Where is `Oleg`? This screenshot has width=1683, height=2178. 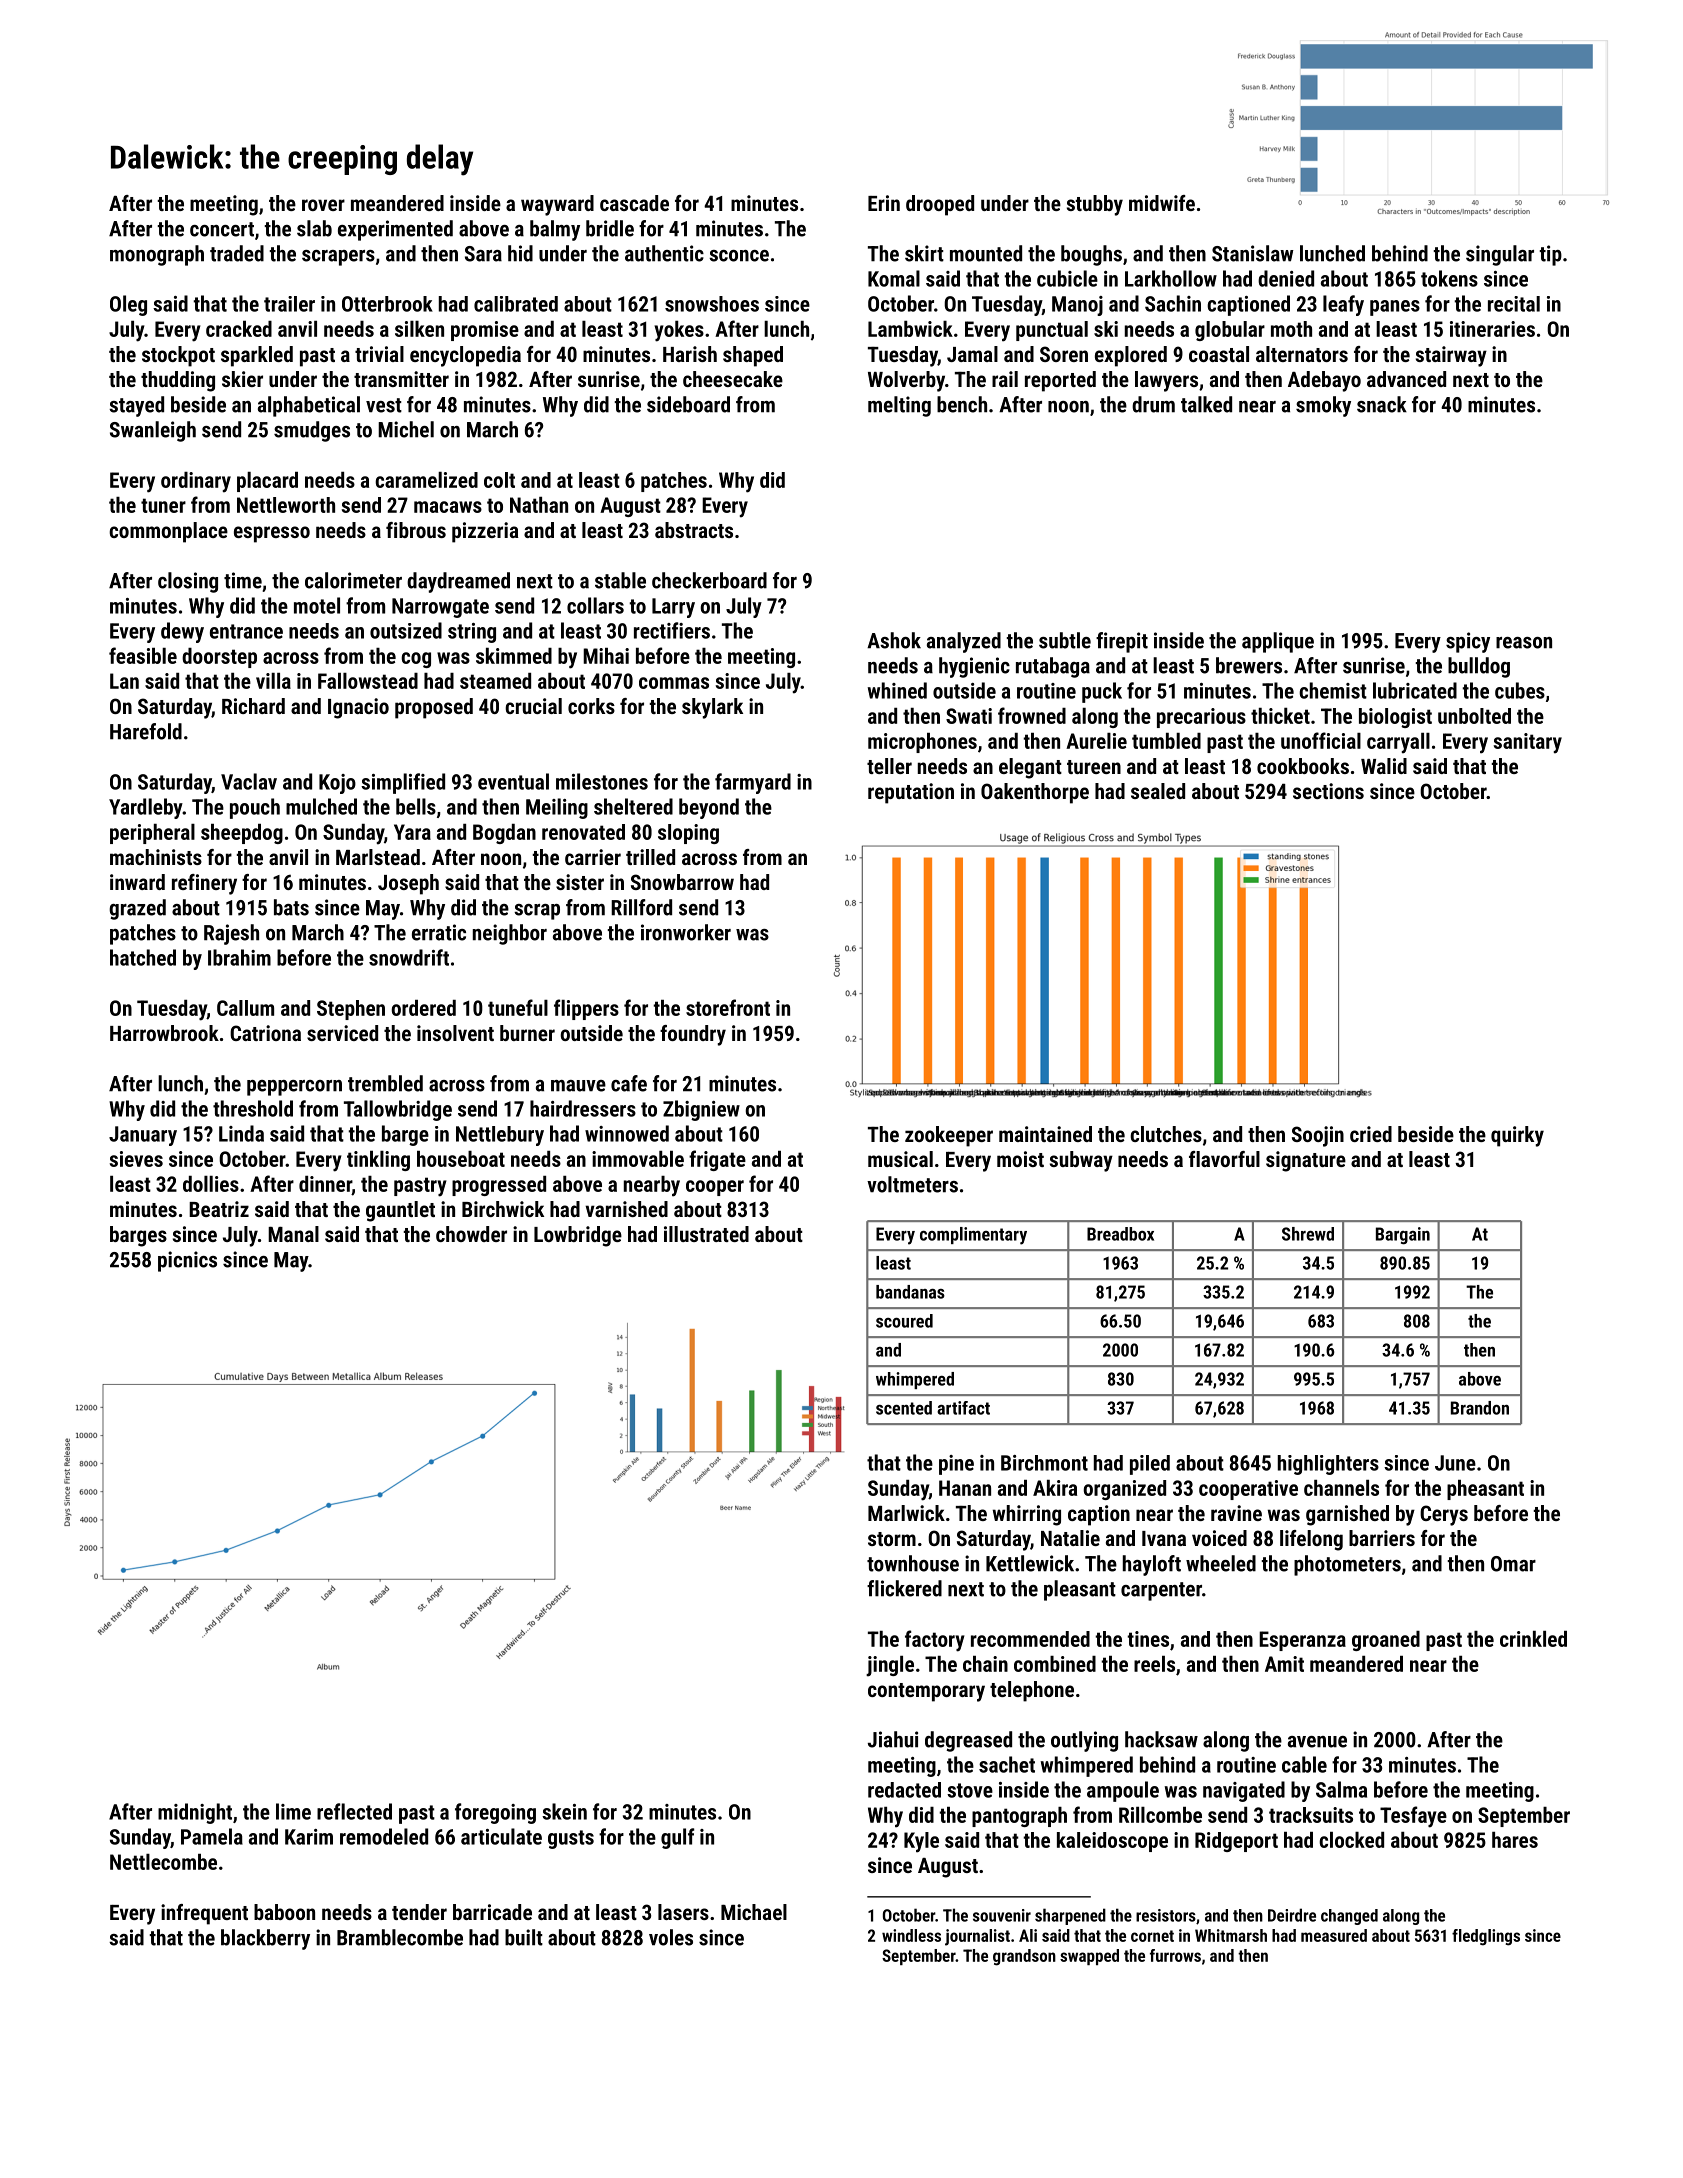 Oleg is located at coordinates (128, 305).
